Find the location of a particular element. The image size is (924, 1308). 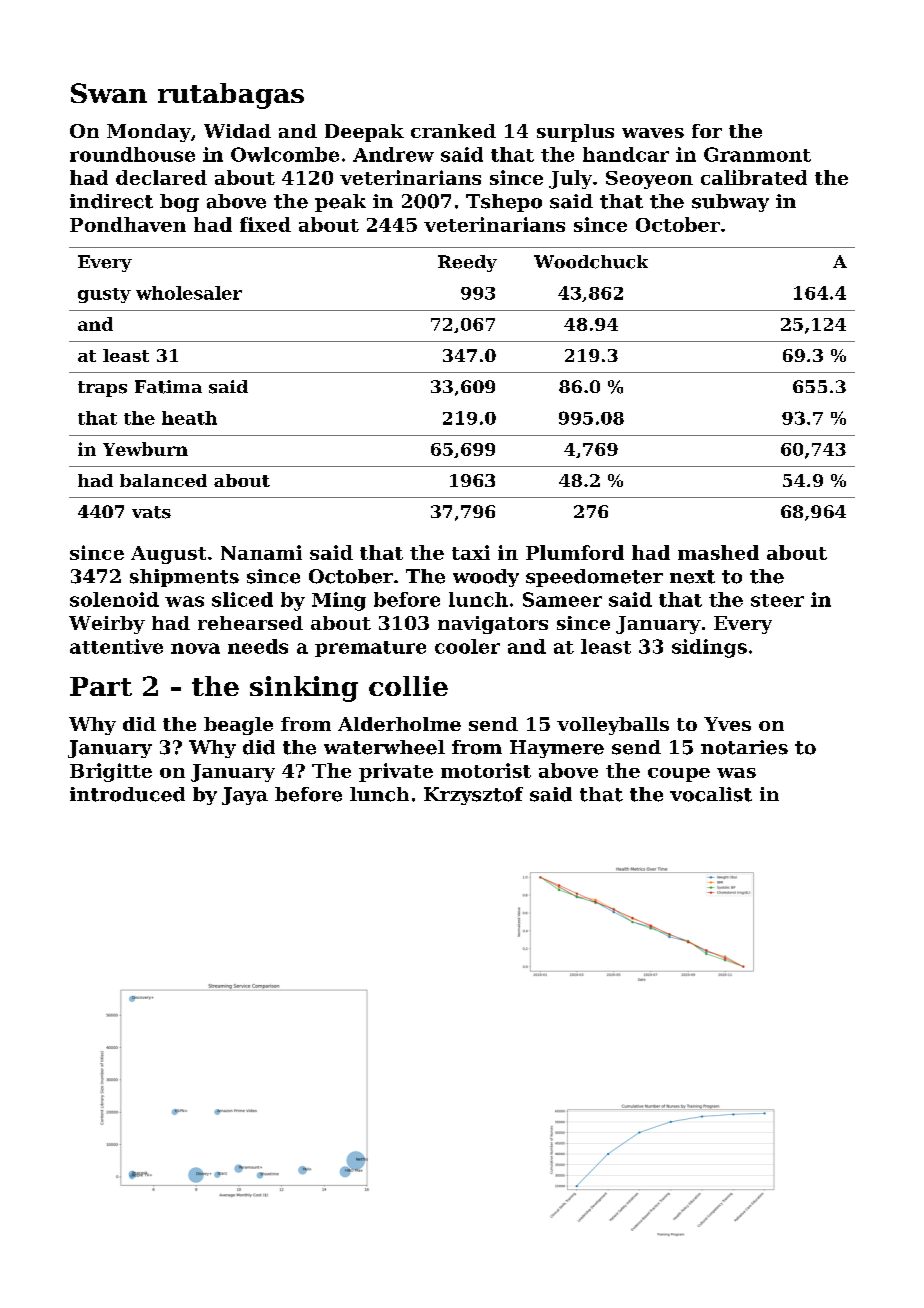

mashed is located at coordinates (718, 552).
